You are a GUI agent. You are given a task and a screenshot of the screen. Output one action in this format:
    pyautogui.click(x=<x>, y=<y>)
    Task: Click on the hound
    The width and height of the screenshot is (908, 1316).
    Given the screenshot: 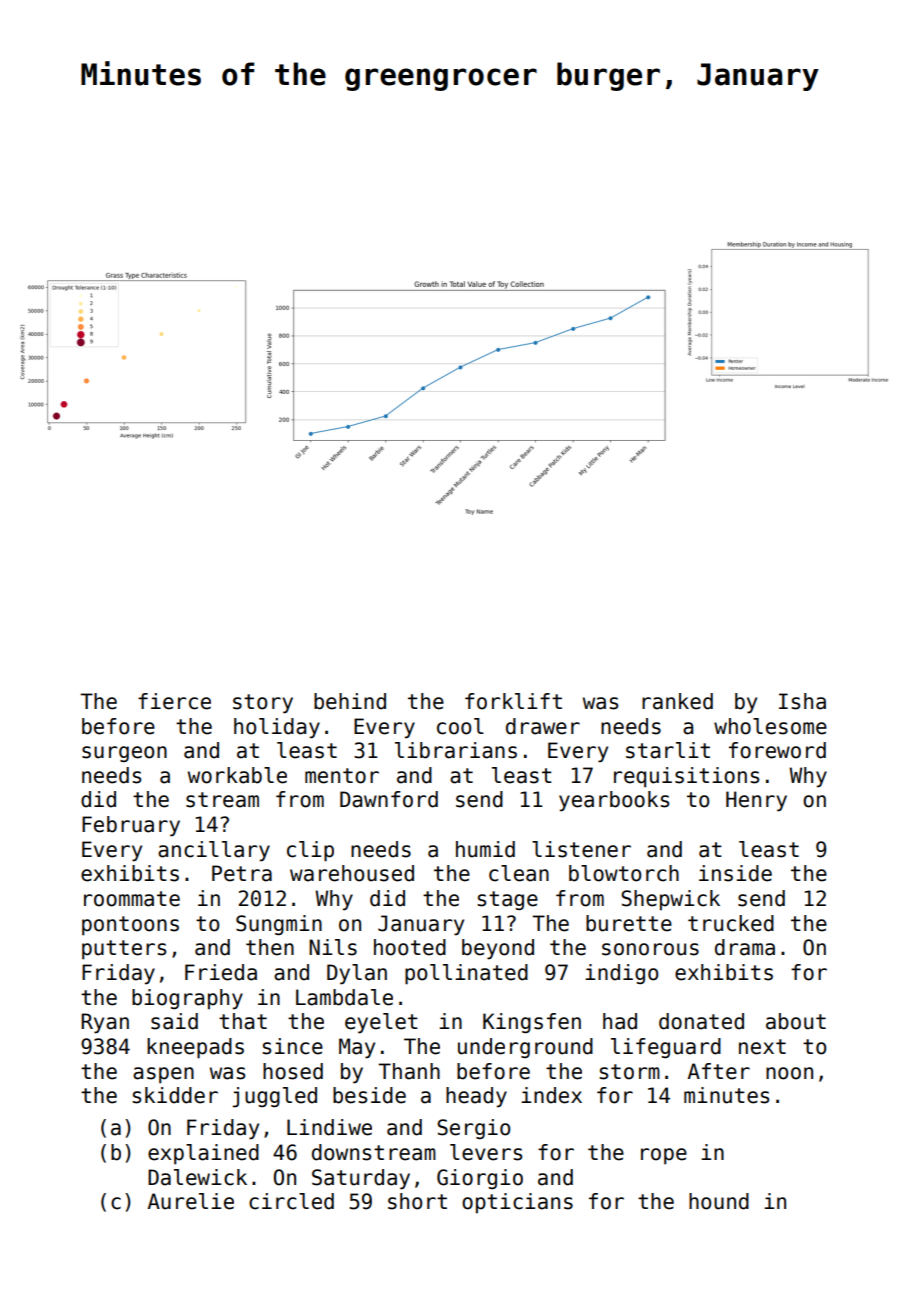 What is the action you would take?
    pyautogui.click(x=719, y=1201)
